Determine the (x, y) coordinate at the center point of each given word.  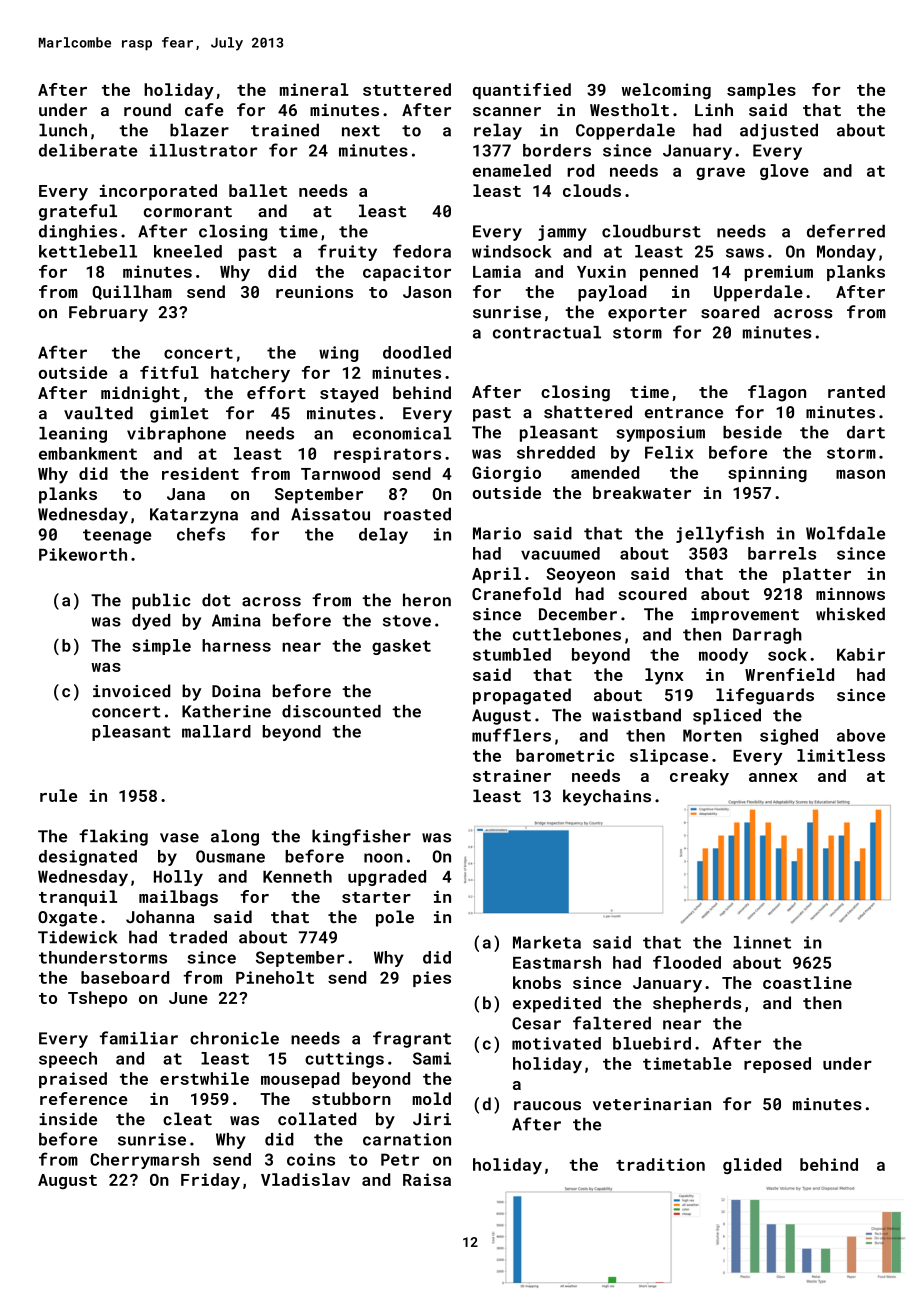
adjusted (779, 131)
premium (778, 273)
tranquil (78, 898)
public (161, 601)
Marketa (547, 942)
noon (383, 858)
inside (68, 1119)
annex (773, 777)
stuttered (407, 89)
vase (179, 838)
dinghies (78, 233)
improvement (745, 616)
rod (580, 170)
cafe (204, 109)
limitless (841, 755)
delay (383, 536)
